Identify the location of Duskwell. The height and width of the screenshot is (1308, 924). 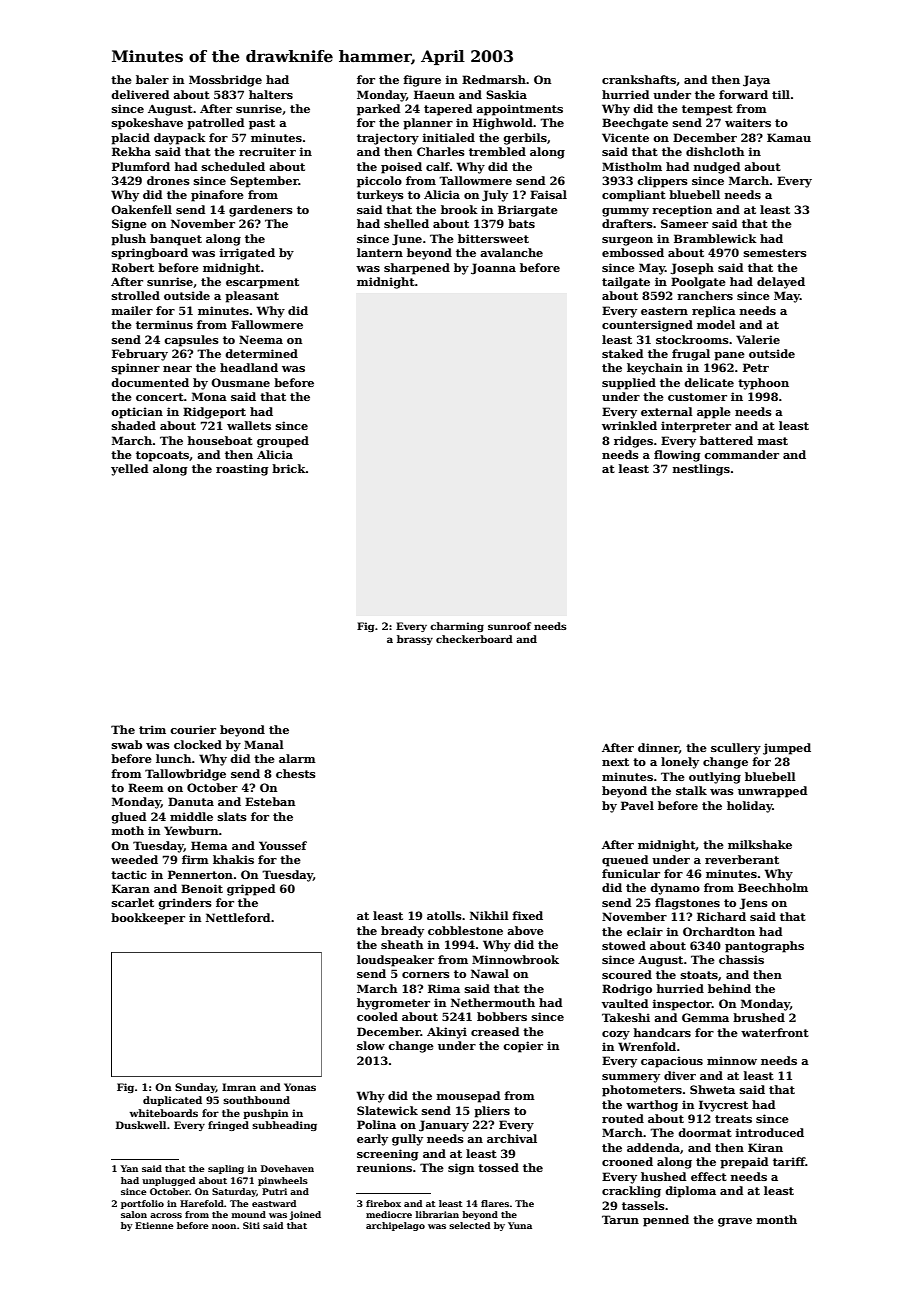
(141, 1125).
